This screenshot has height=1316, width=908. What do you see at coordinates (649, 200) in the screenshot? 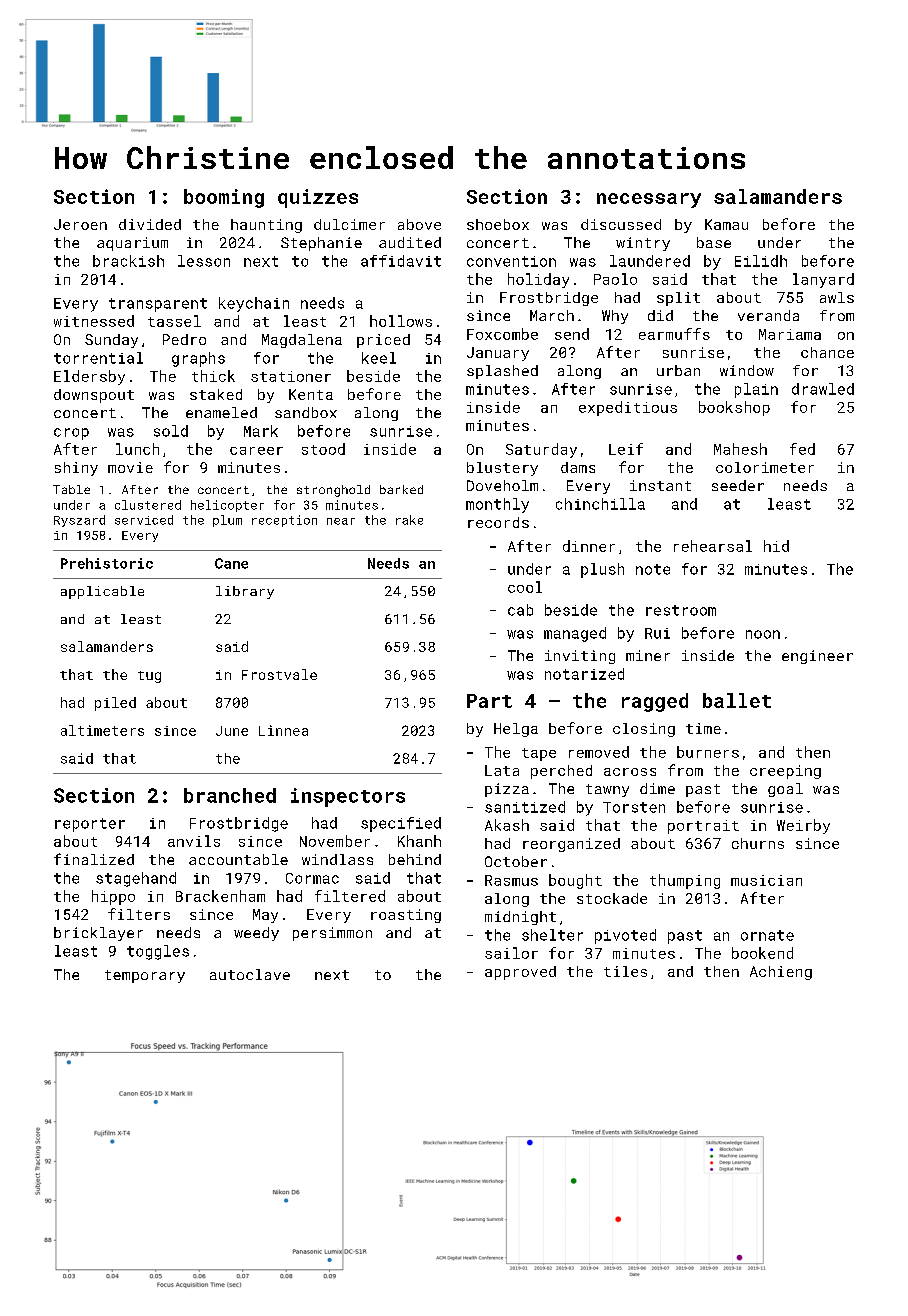
I see `necessary` at bounding box center [649, 200].
